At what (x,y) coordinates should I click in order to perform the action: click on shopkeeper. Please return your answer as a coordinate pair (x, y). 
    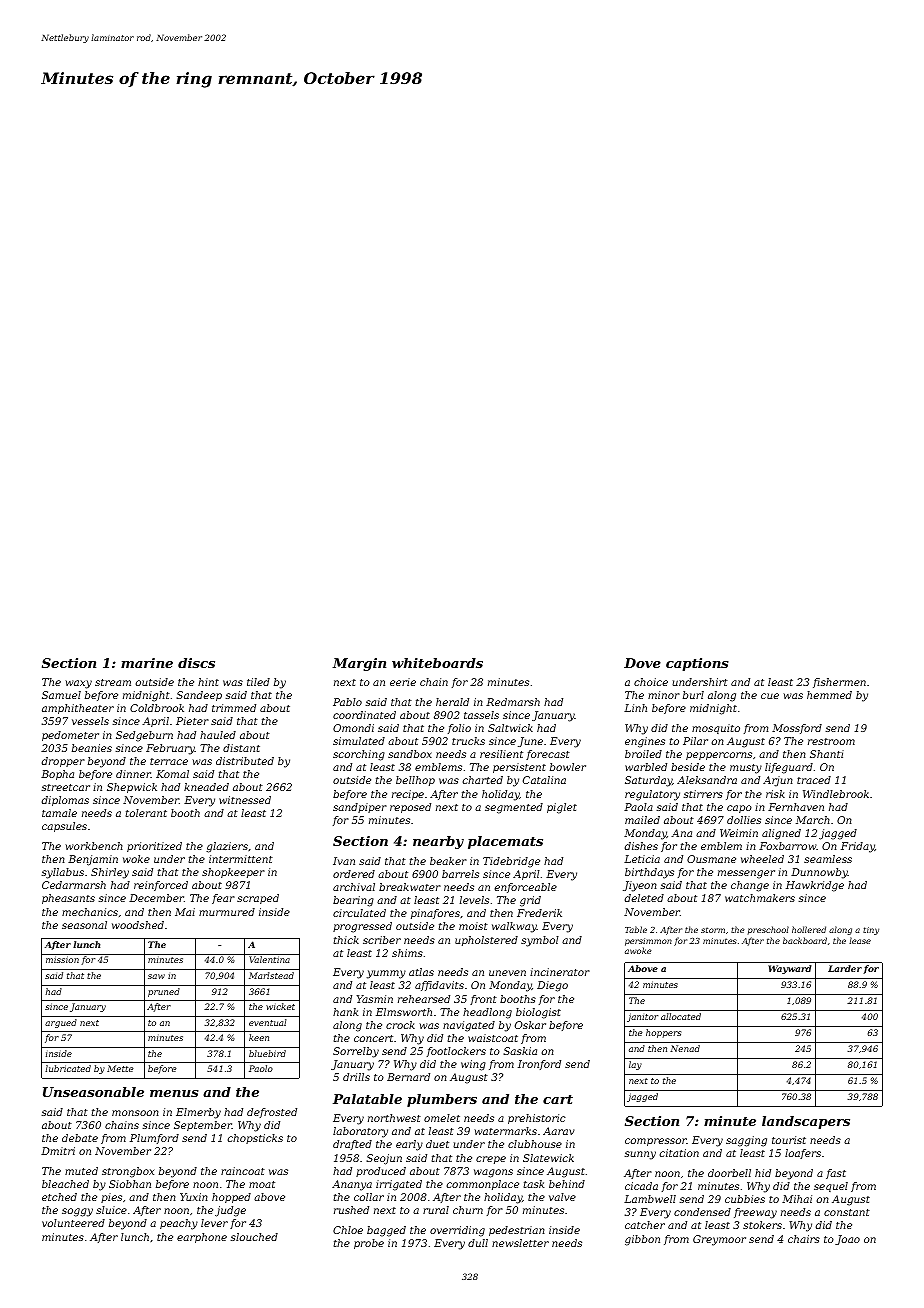
    Looking at the image, I should click on (233, 873).
